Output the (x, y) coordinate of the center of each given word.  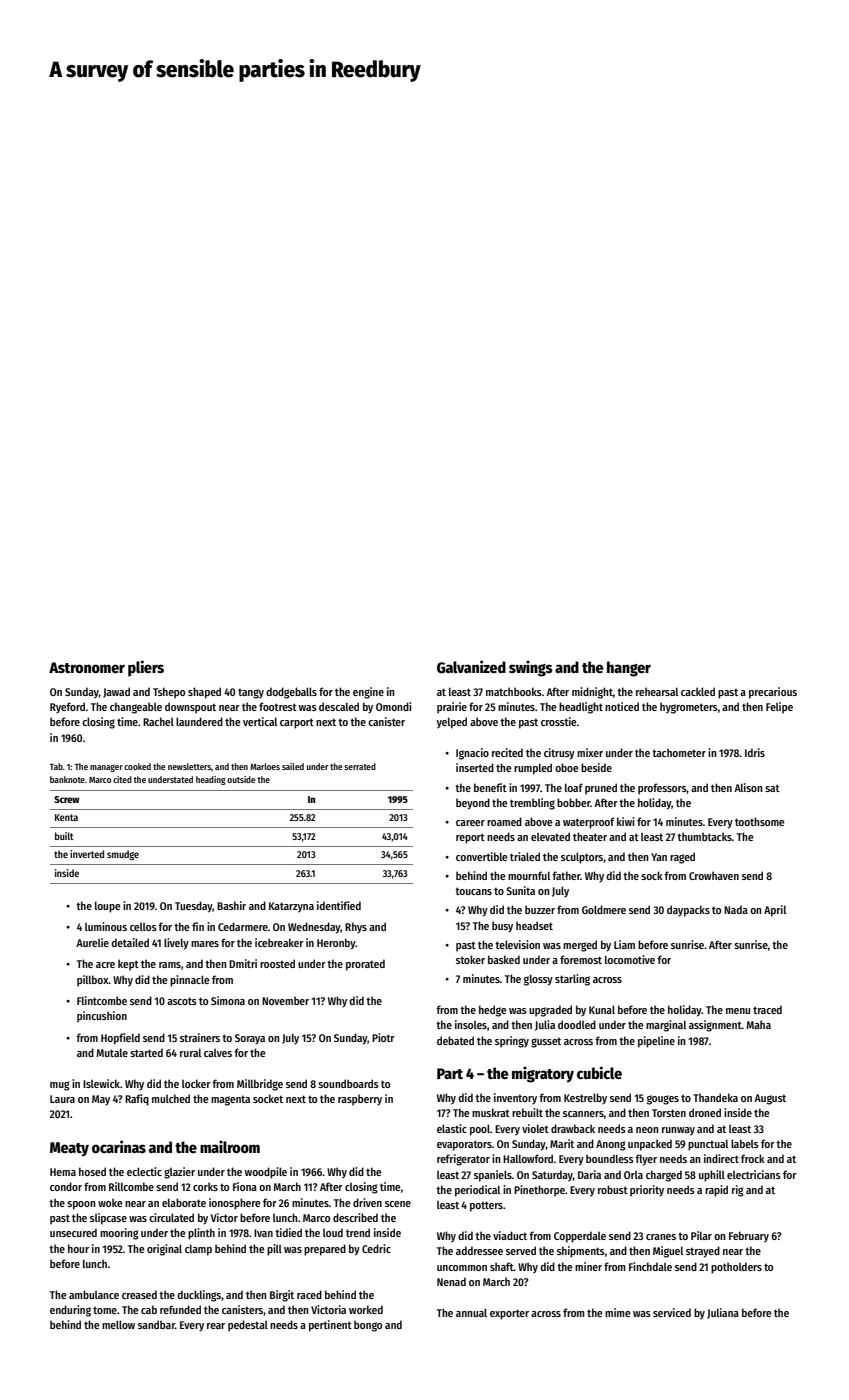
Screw (67, 799)
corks (205, 1186)
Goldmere (604, 909)
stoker (470, 959)
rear (216, 1326)
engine (368, 693)
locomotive (630, 959)
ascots (182, 1001)
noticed (622, 706)
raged (682, 858)
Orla (633, 1175)
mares (205, 944)
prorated (365, 965)
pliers (146, 668)
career (470, 823)
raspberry (360, 1100)
